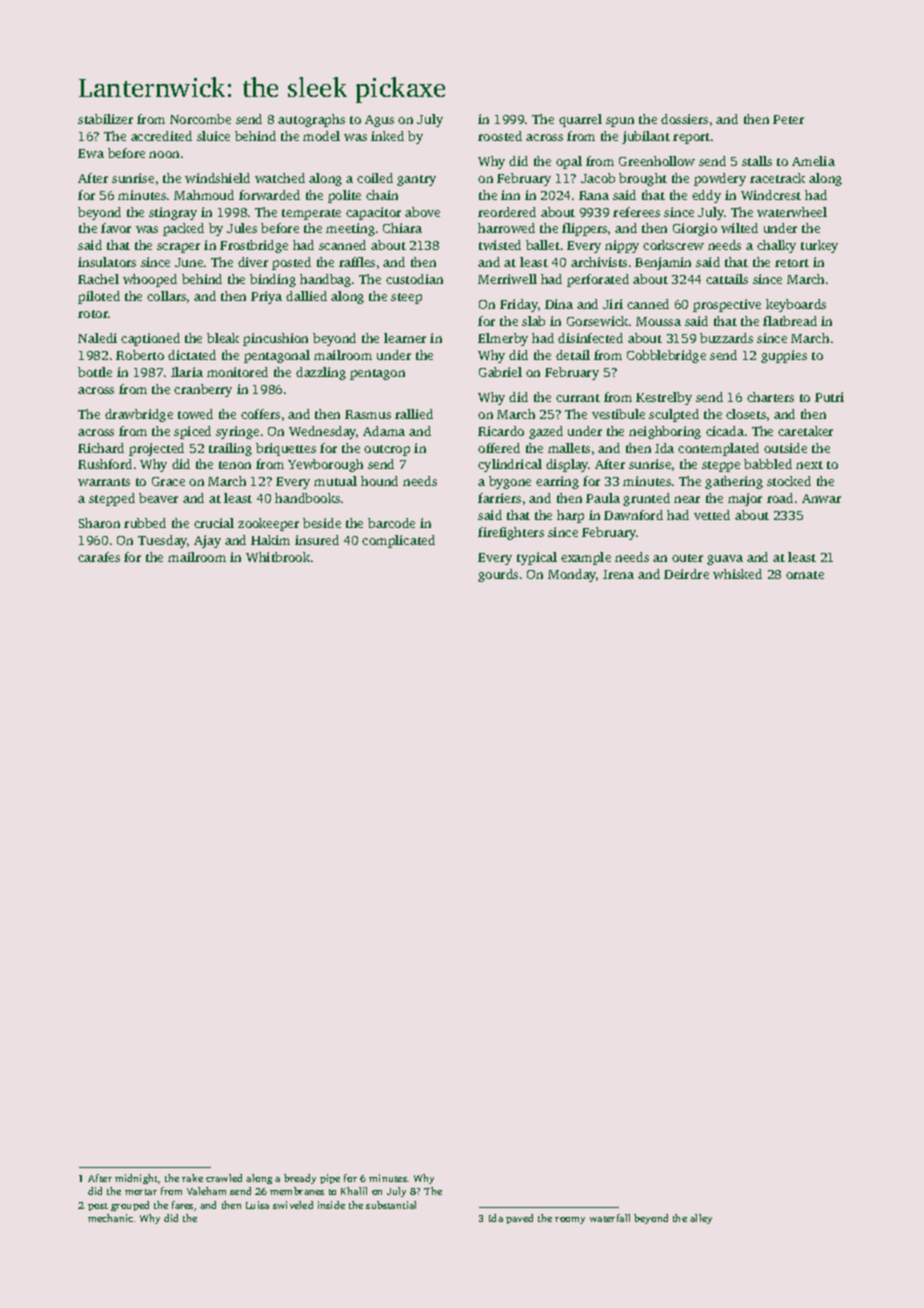  I want to click on ornate, so click(805, 575).
